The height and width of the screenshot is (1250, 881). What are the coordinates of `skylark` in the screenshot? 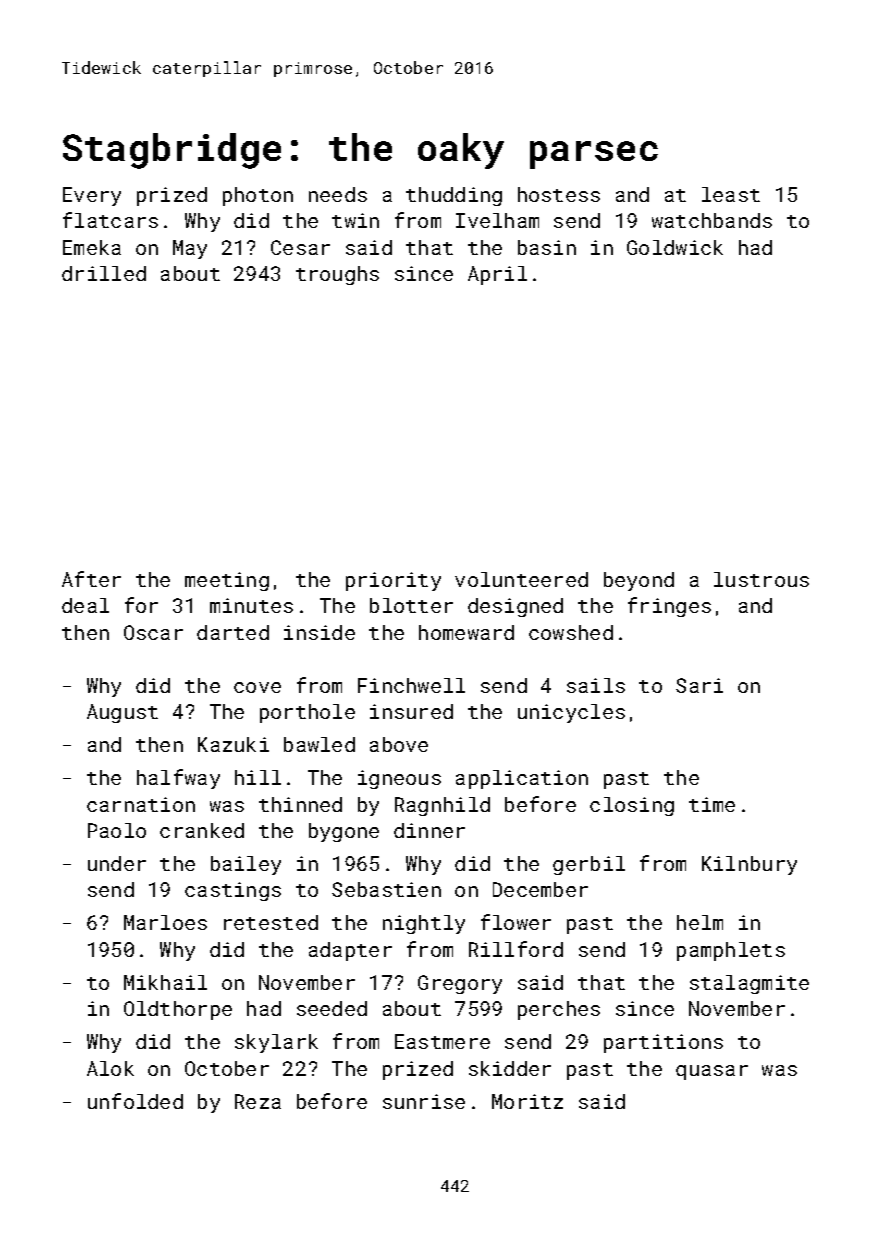 It's located at (276, 1043).
